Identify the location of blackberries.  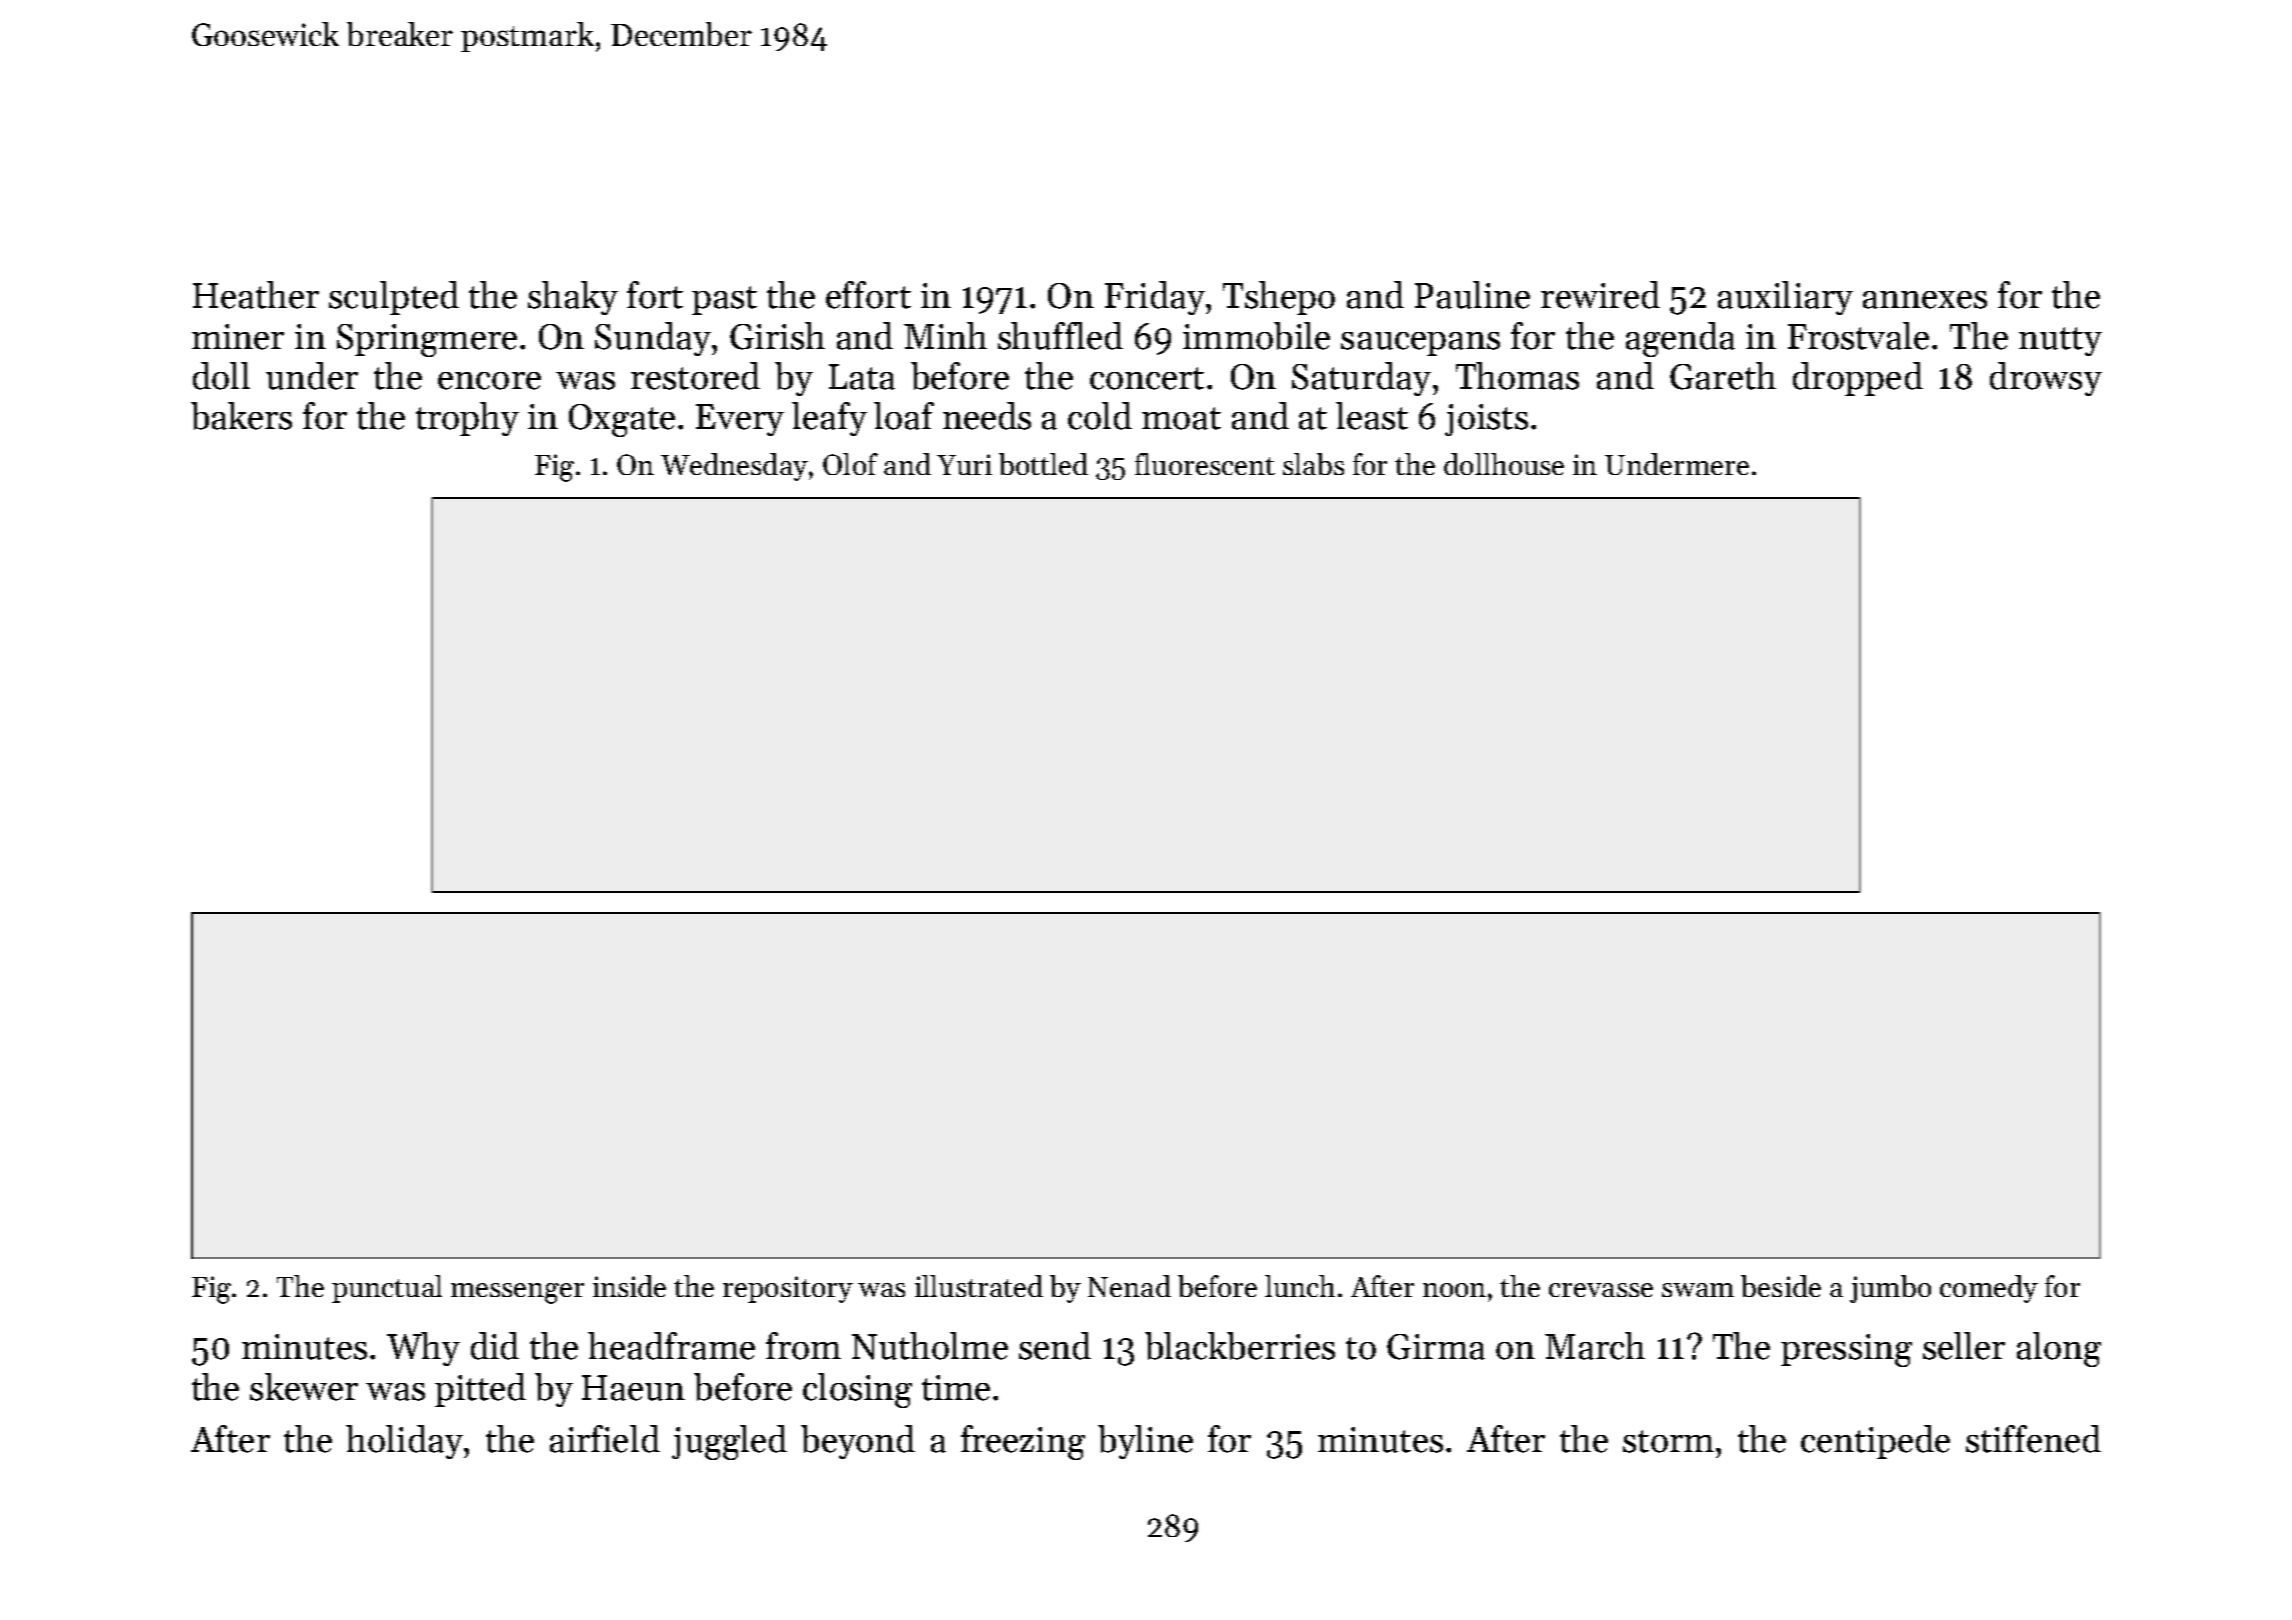
(1240, 1346).
